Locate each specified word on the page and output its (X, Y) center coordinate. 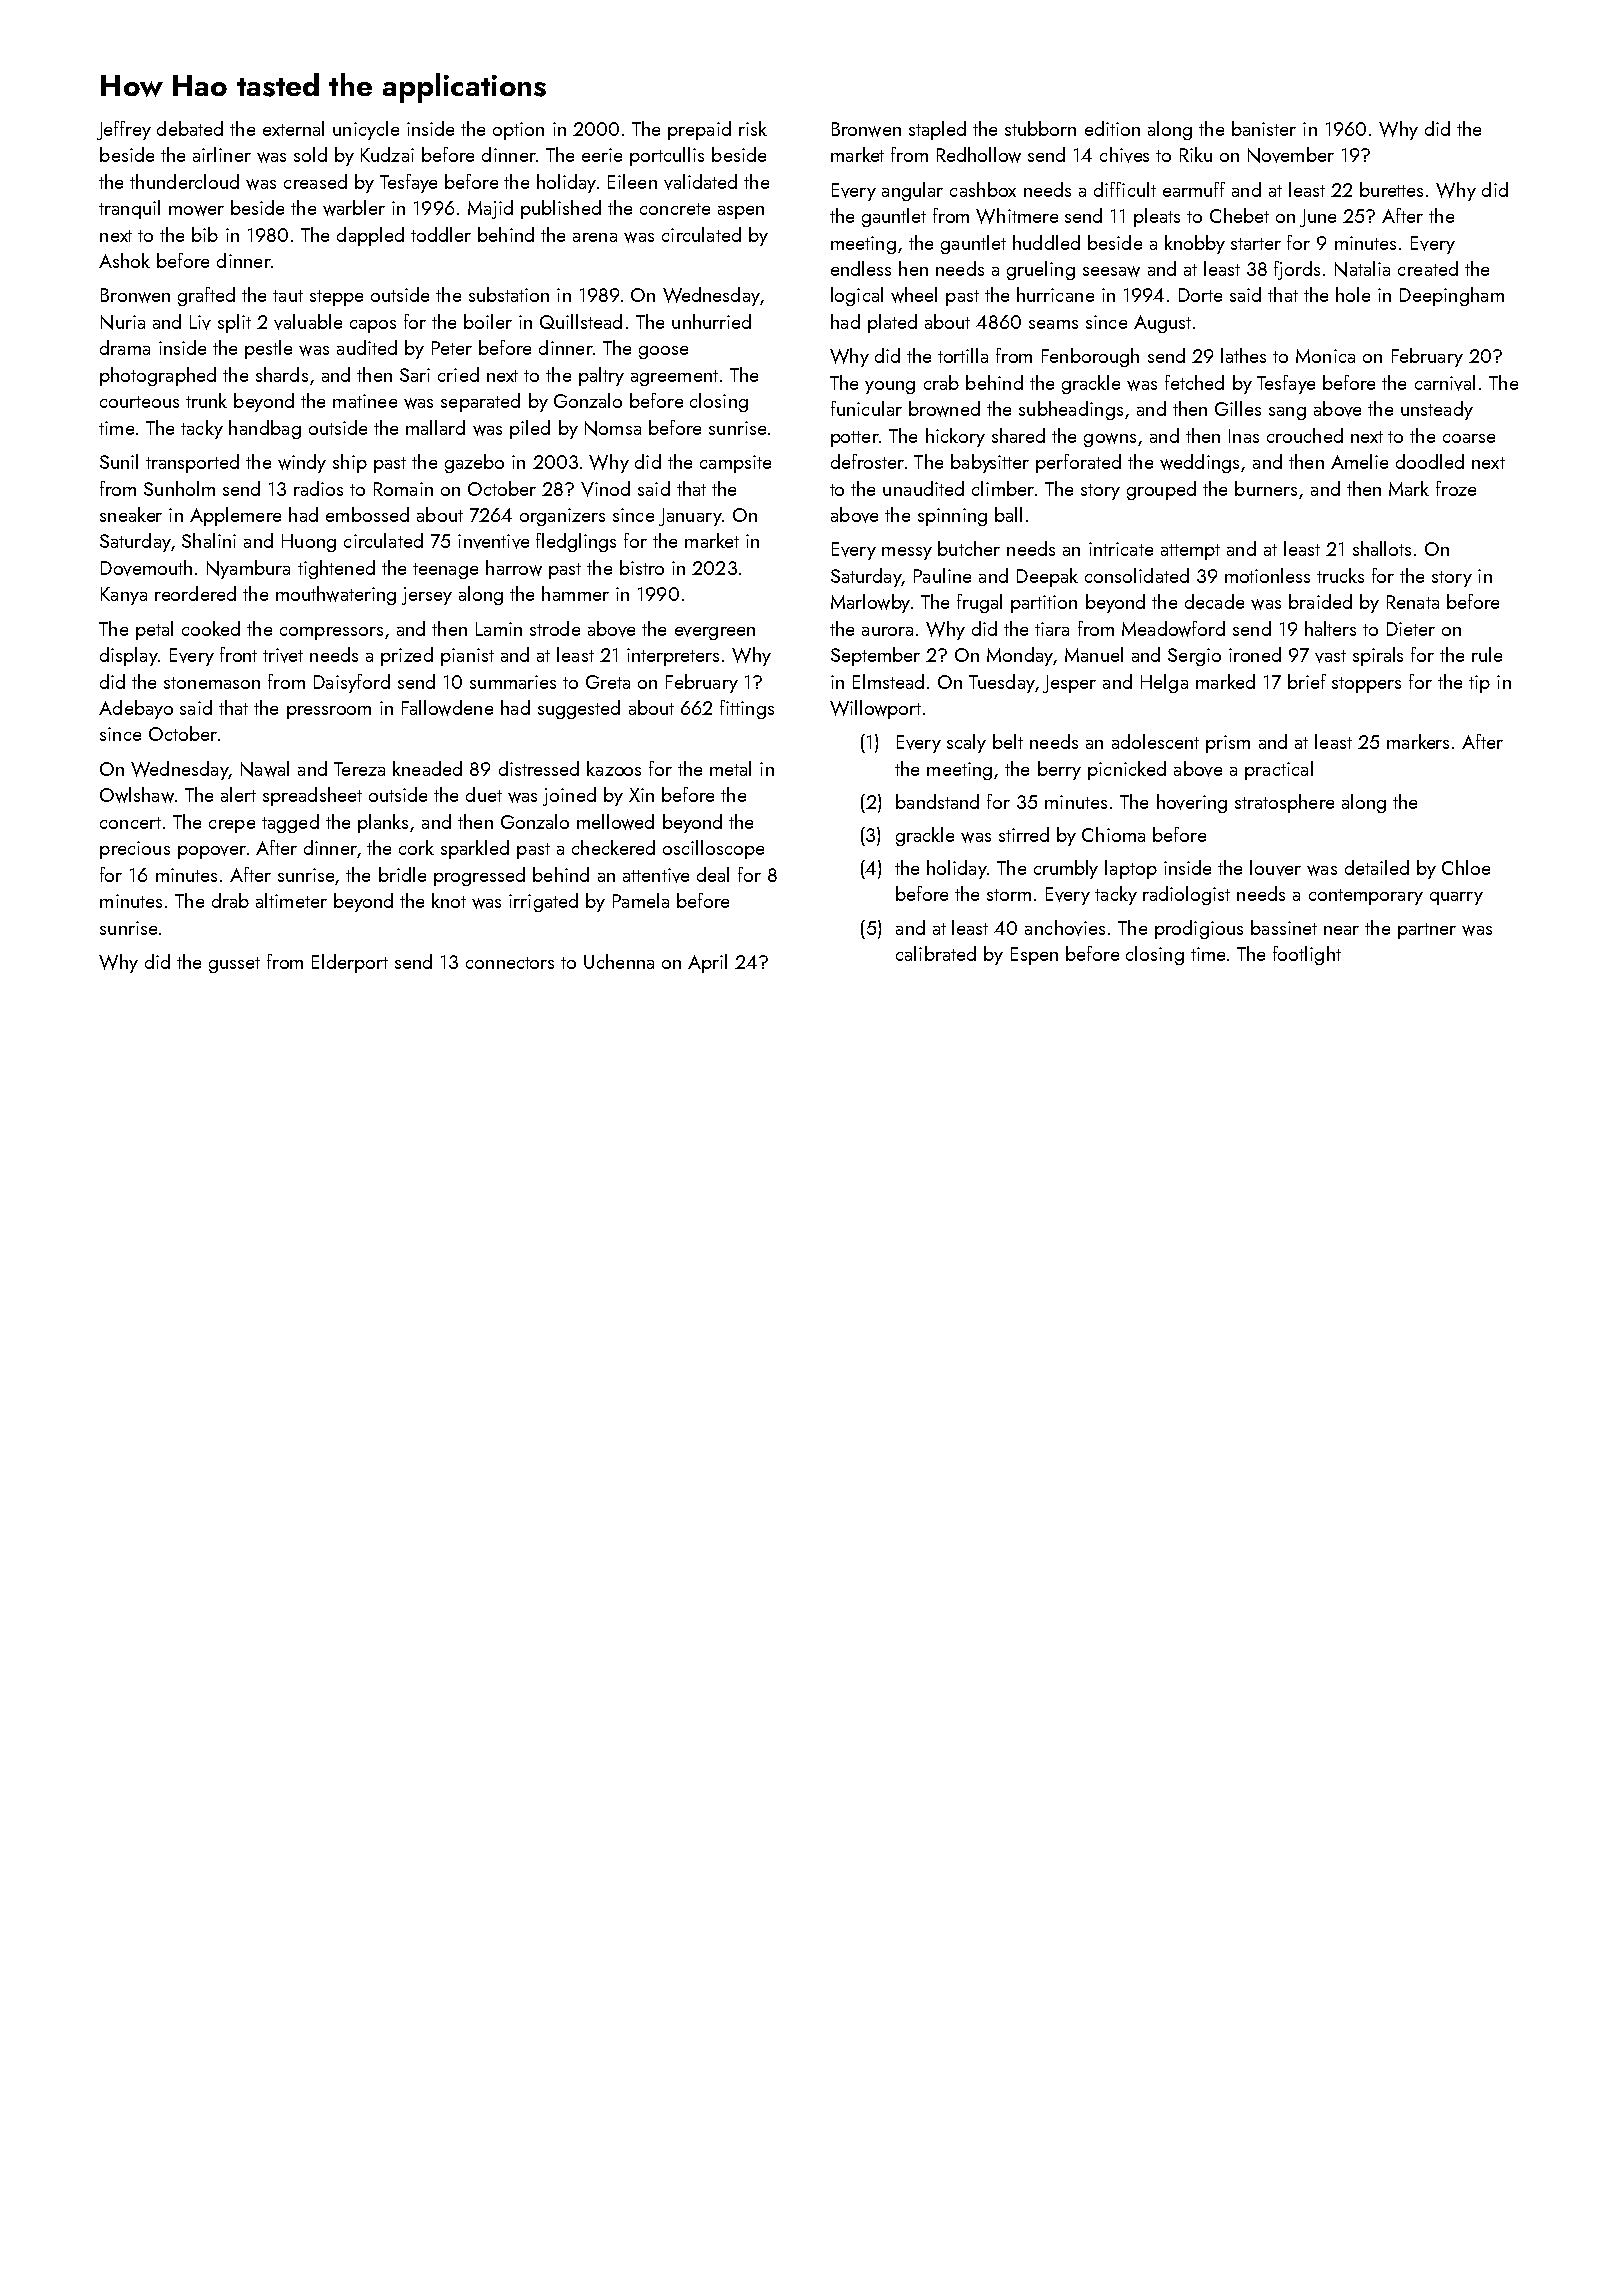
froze (1456, 488)
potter (855, 439)
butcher (969, 548)
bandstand (937, 801)
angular (912, 191)
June (1318, 218)
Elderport (350, 963)
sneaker (131, 514)
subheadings (1071, 410)
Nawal (265, 769)
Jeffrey (124, 130)
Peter (452, 348)
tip (1479, 684)
